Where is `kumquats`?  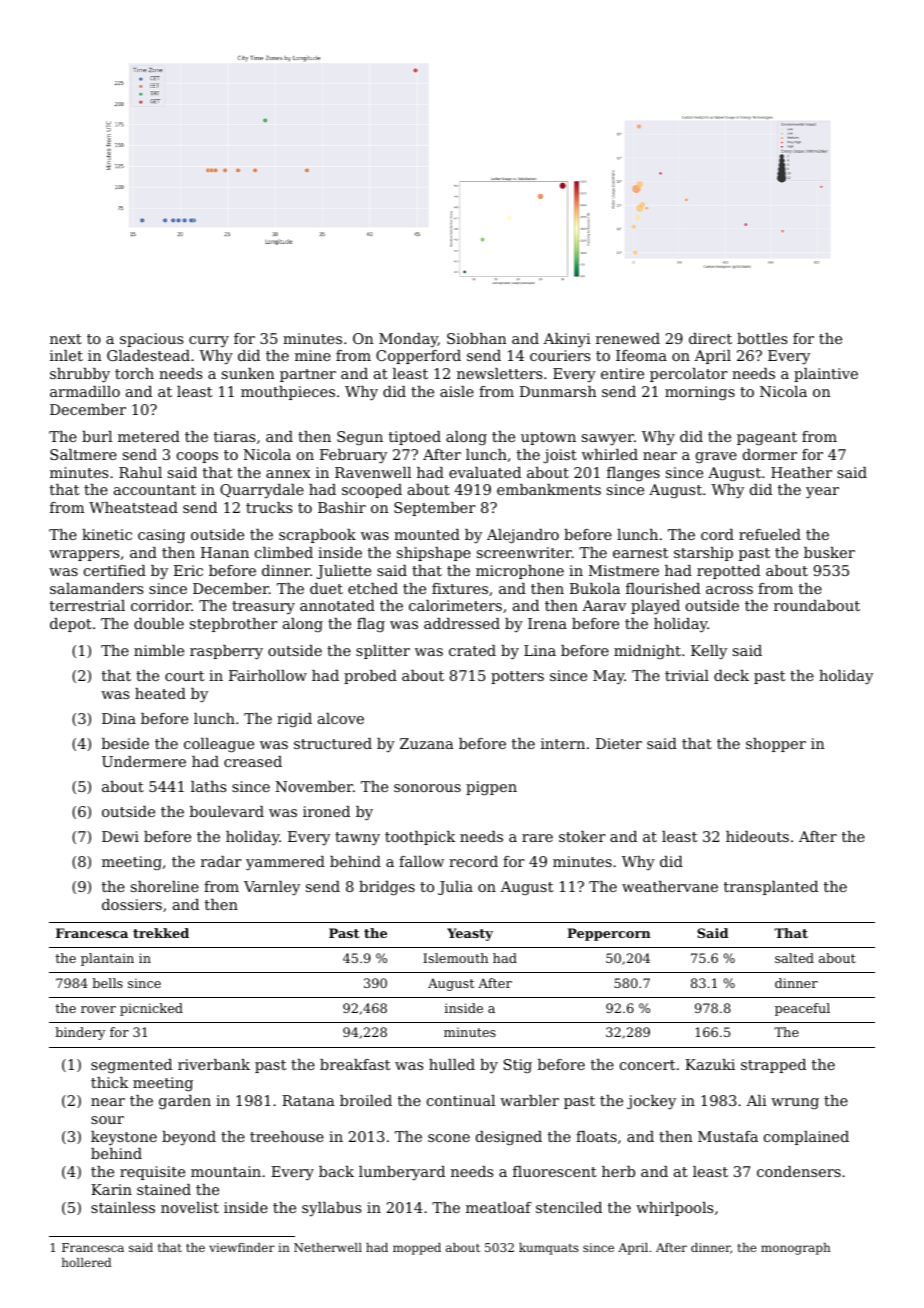 kumquats is located at coordinates (549, 1249).
